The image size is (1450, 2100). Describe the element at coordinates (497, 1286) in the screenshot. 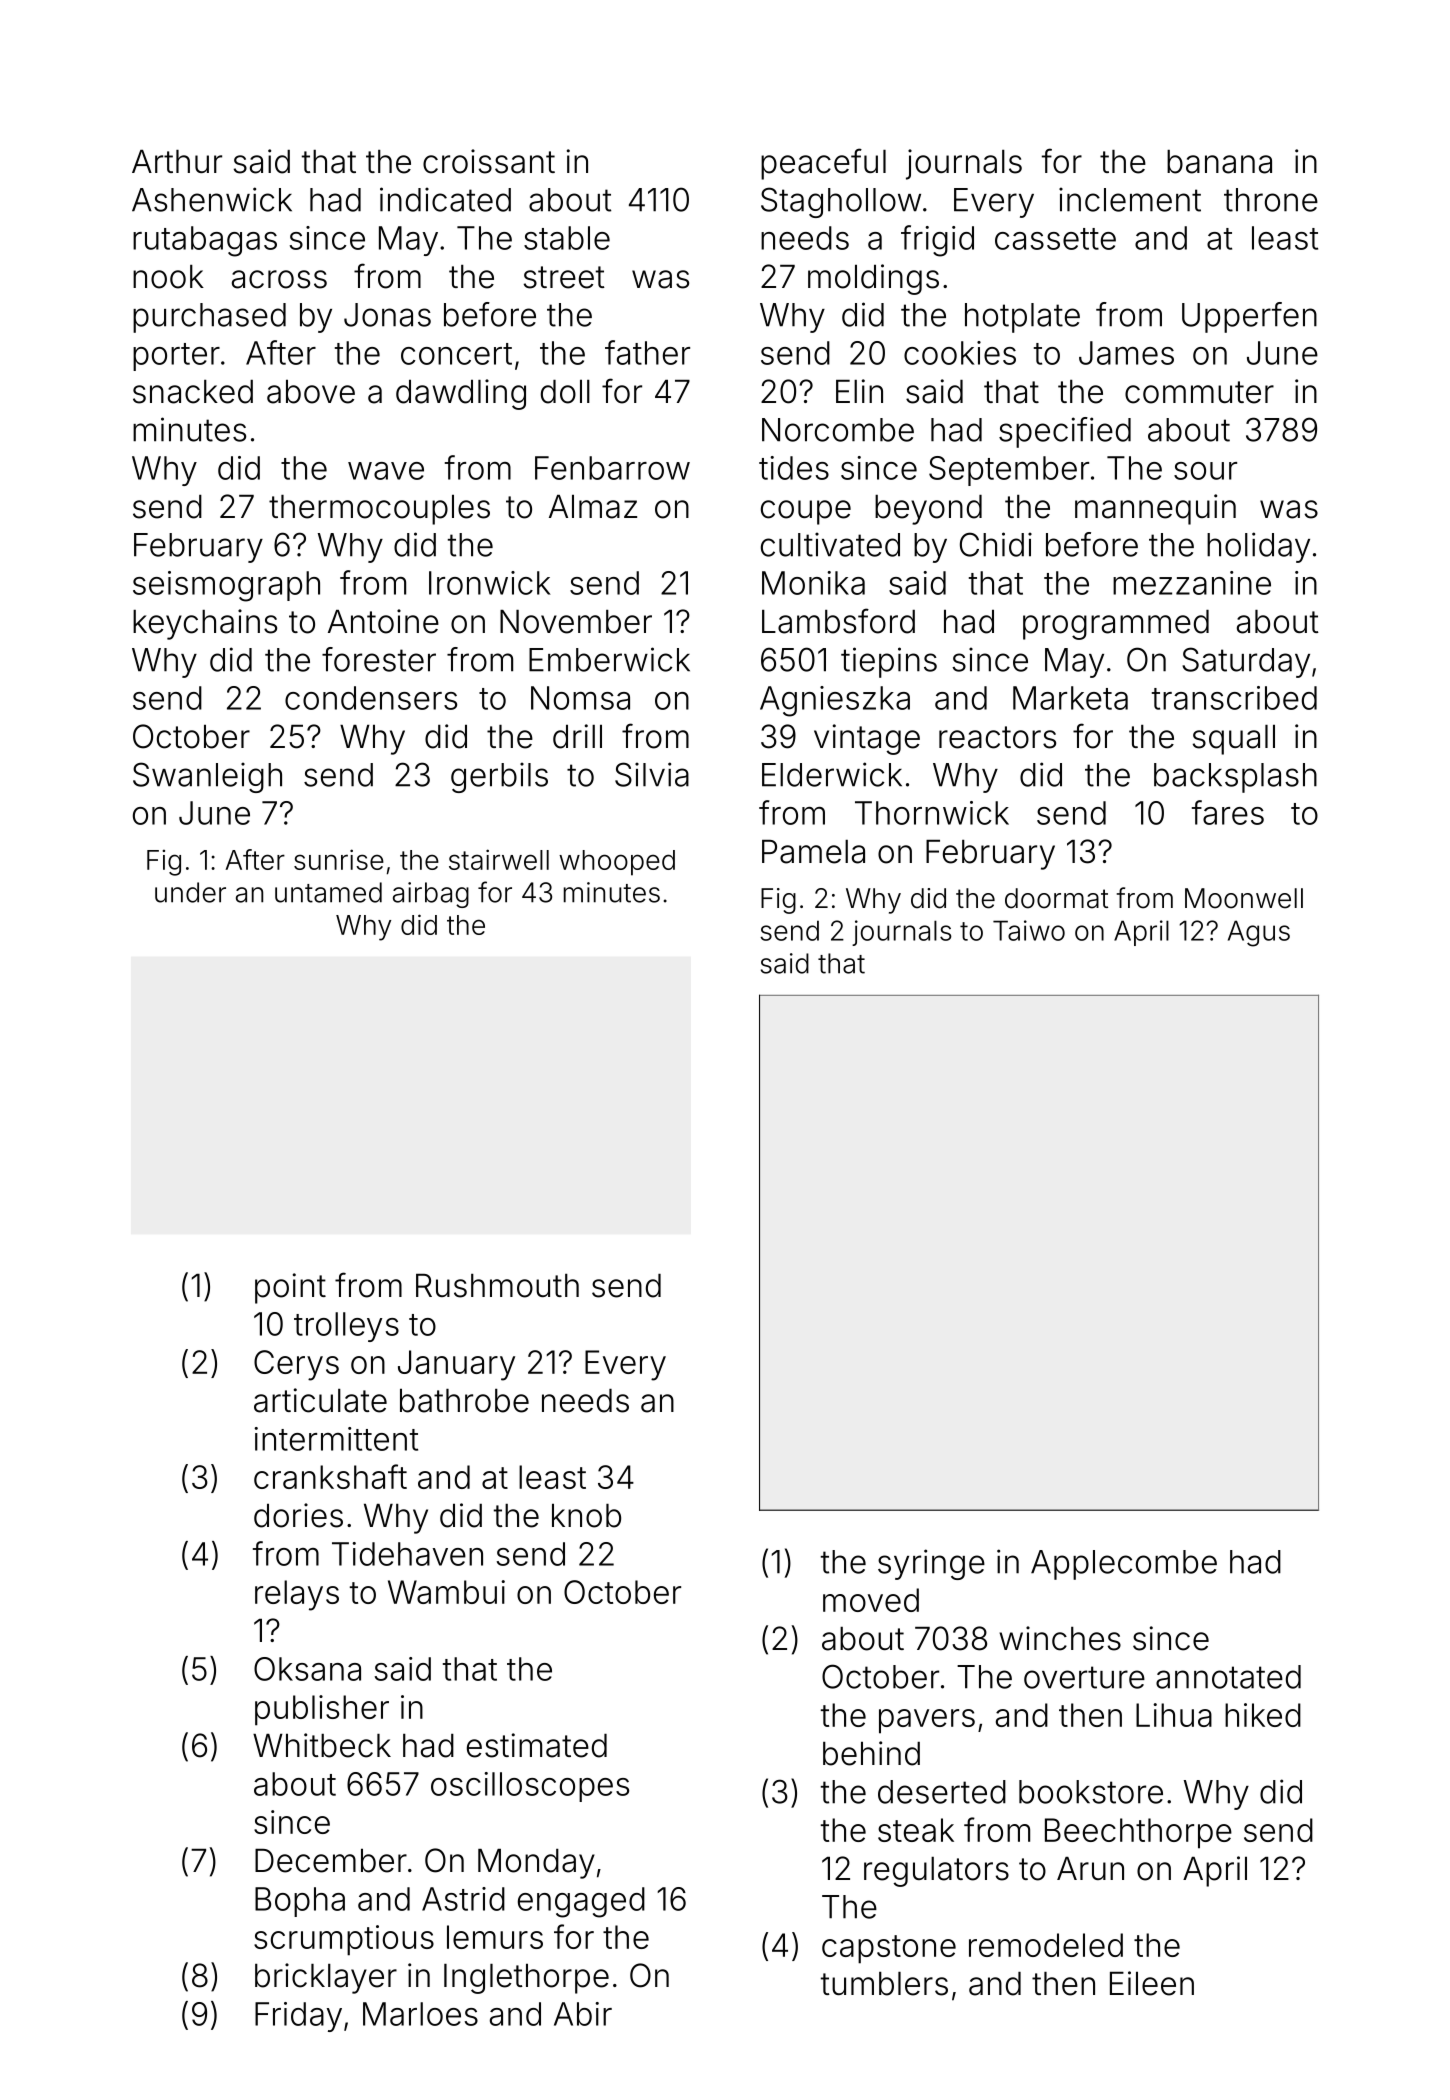

I see `Rushmouth` at that location.
